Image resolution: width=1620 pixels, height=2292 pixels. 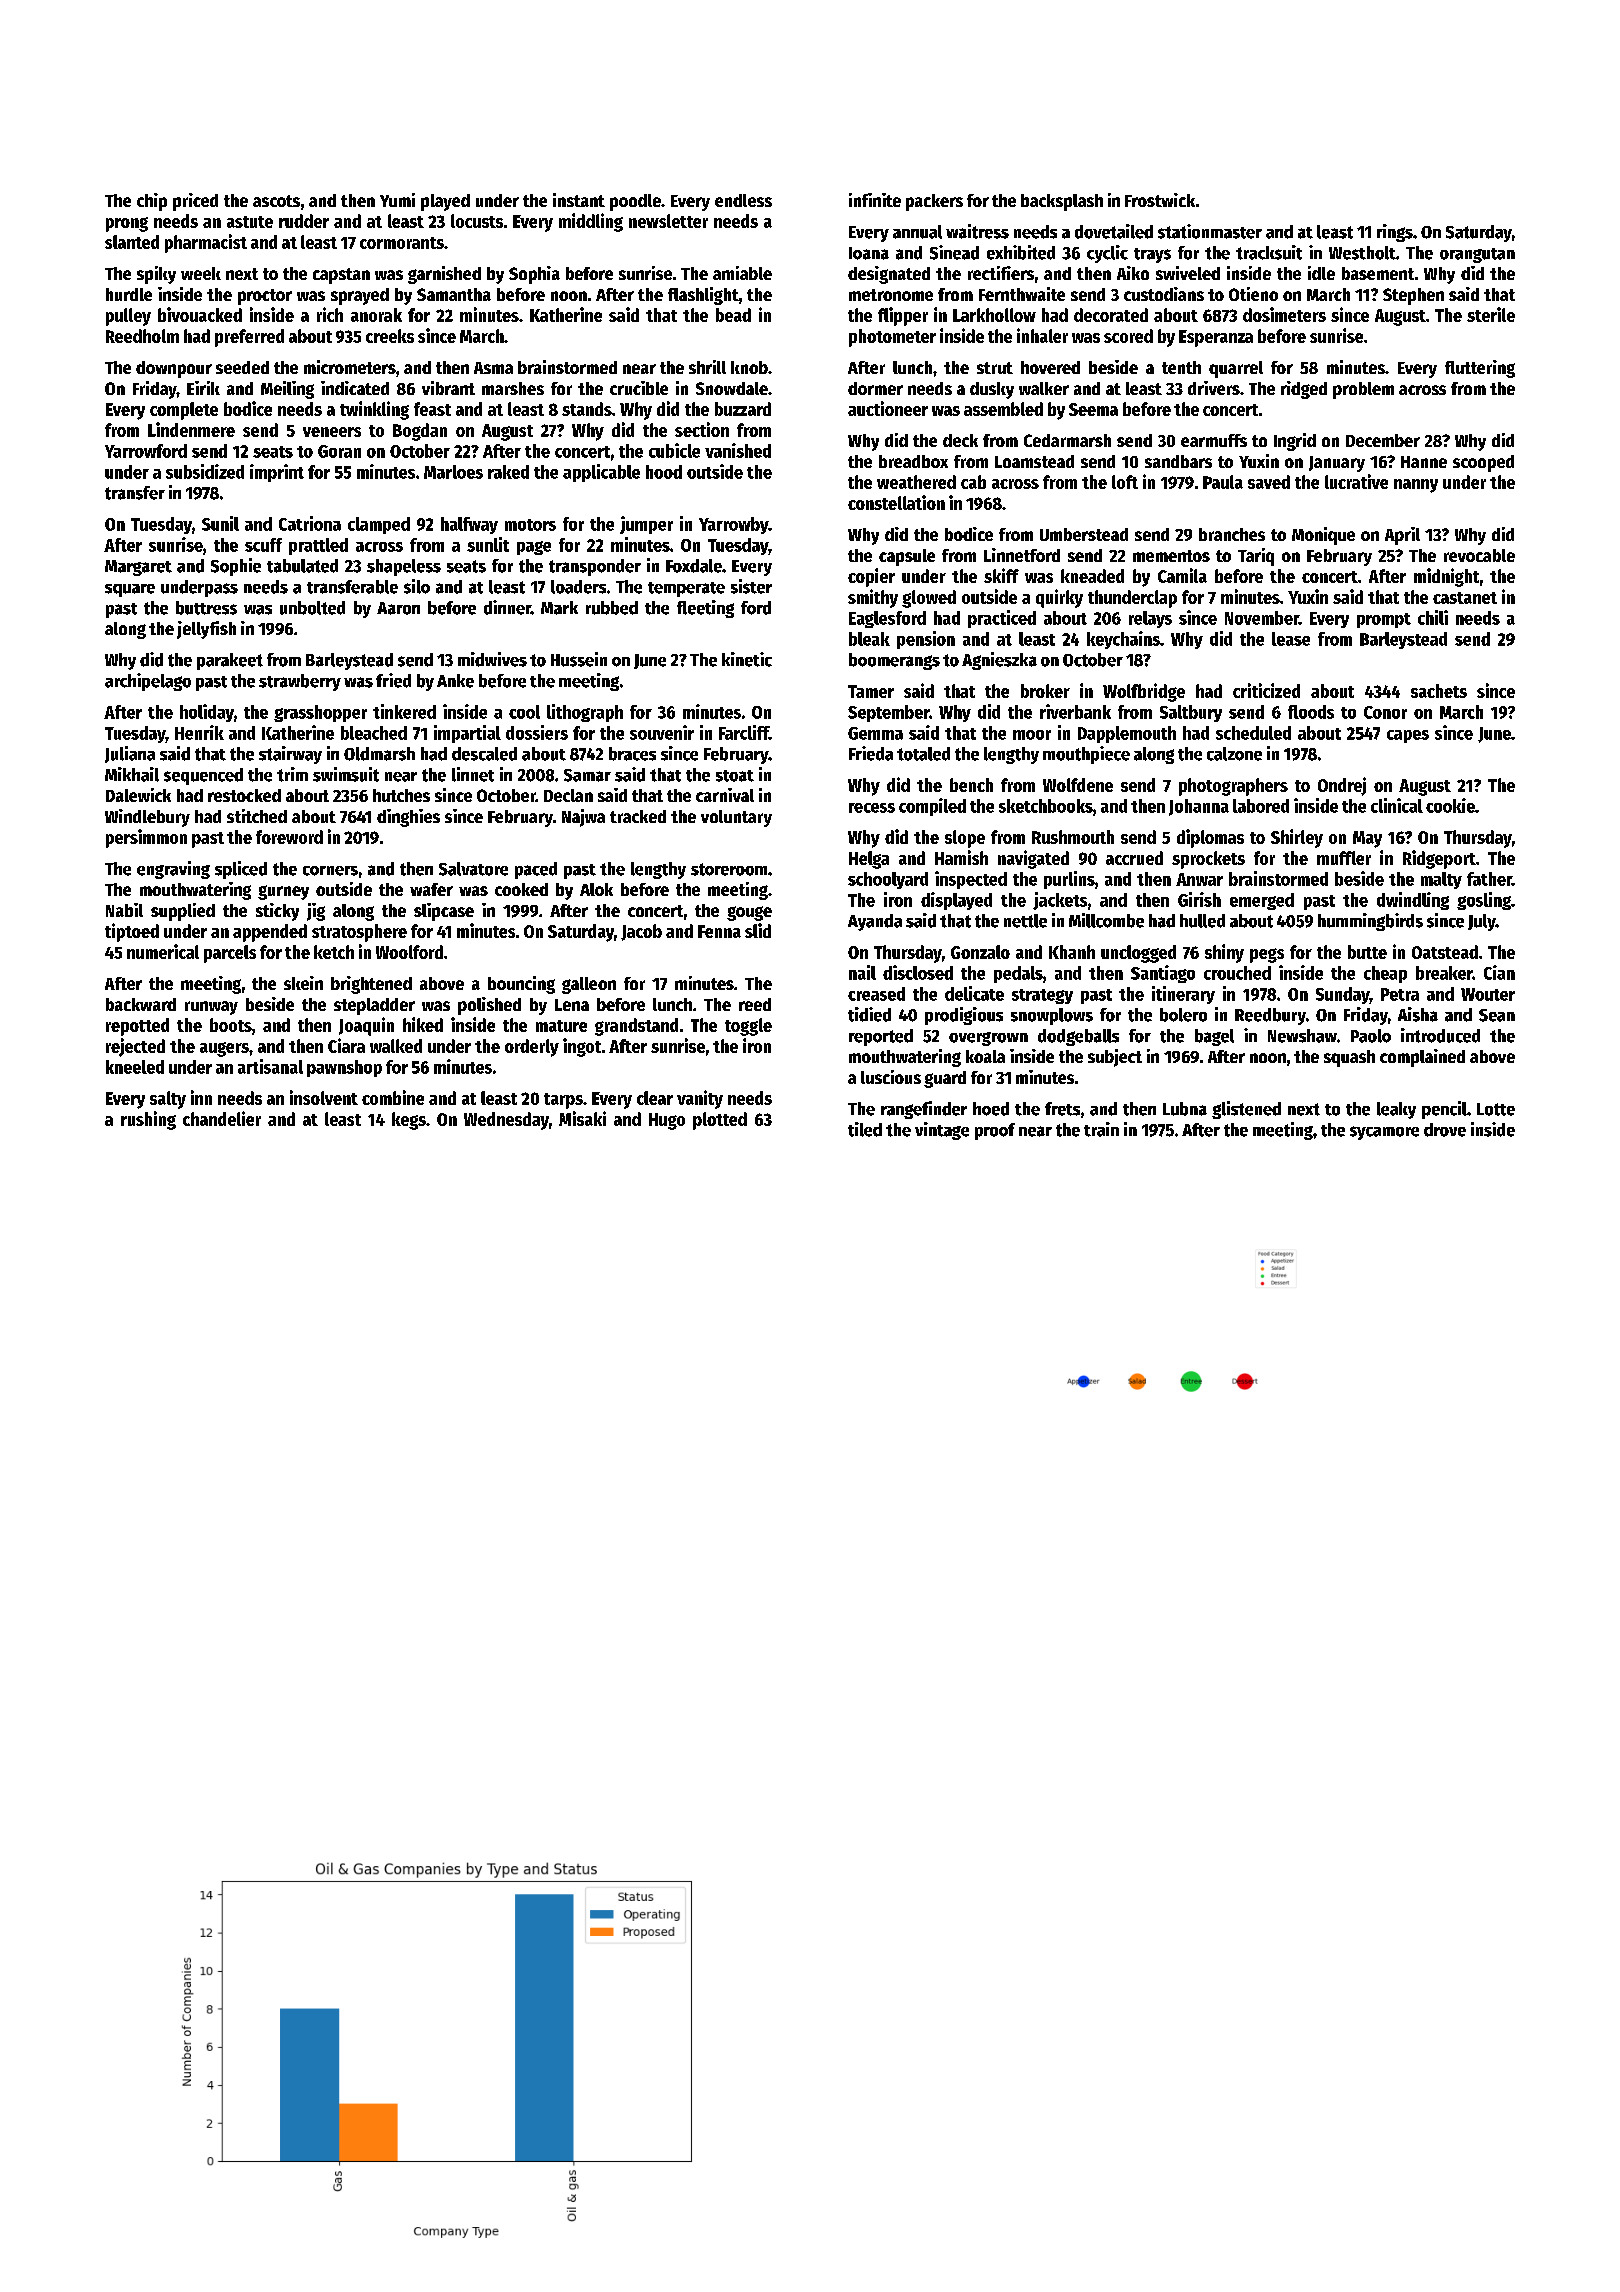 I want to click on problem, so click(x=1363, y=390).
